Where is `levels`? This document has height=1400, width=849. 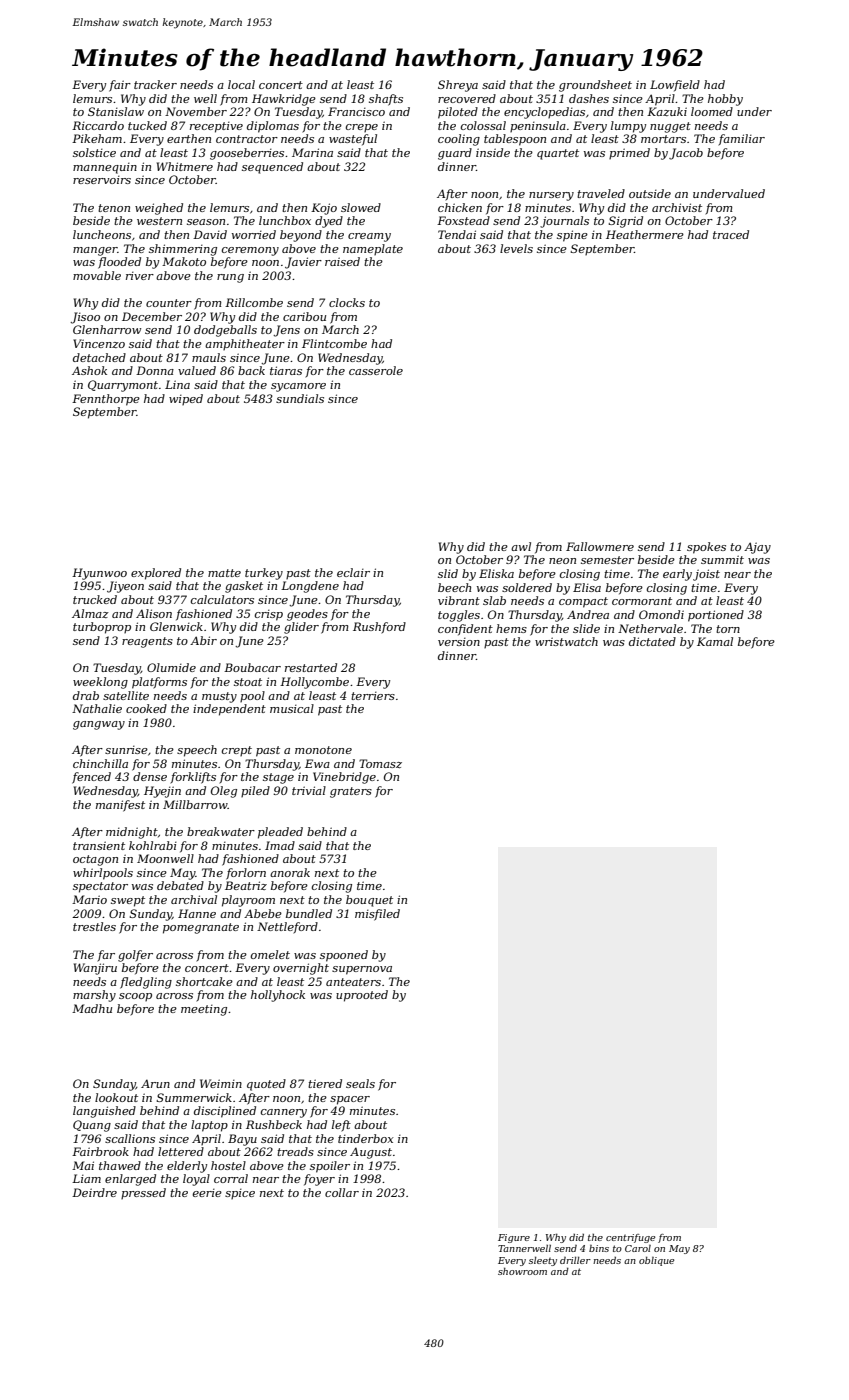 levels is located at coordinates (516, 248).
